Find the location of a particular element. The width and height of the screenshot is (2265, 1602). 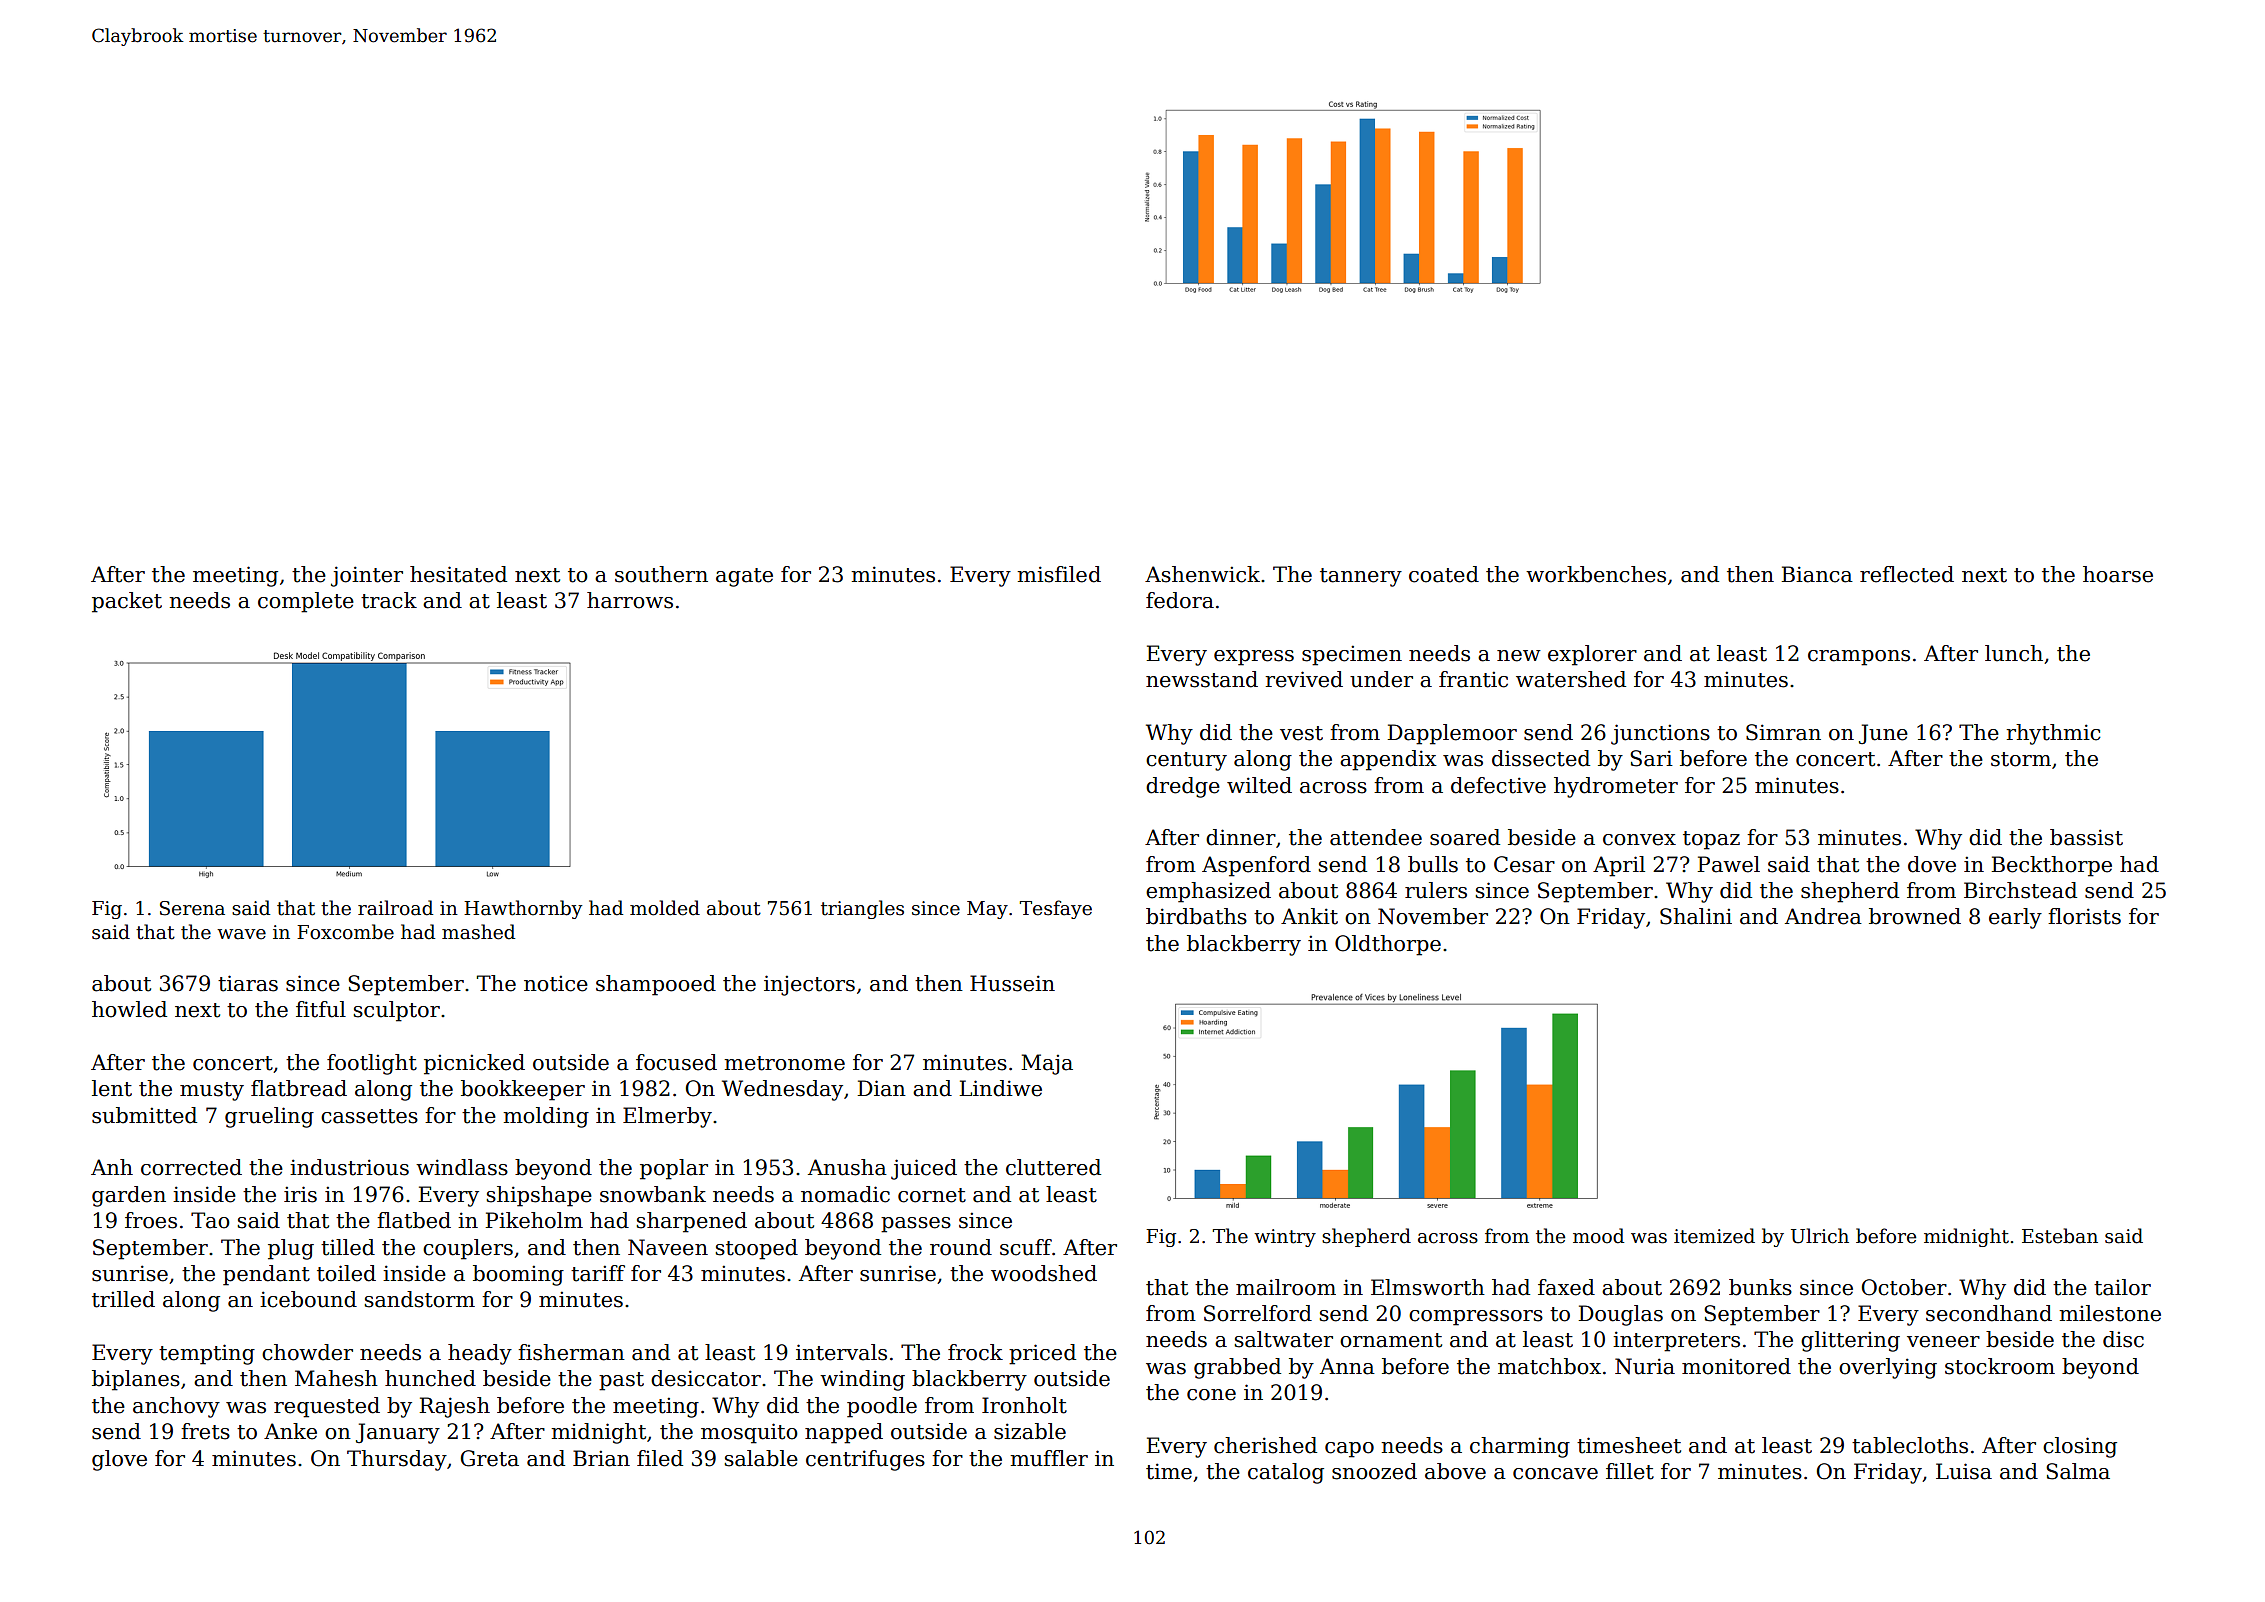

hunched is located at coordinates (430, 1378).
